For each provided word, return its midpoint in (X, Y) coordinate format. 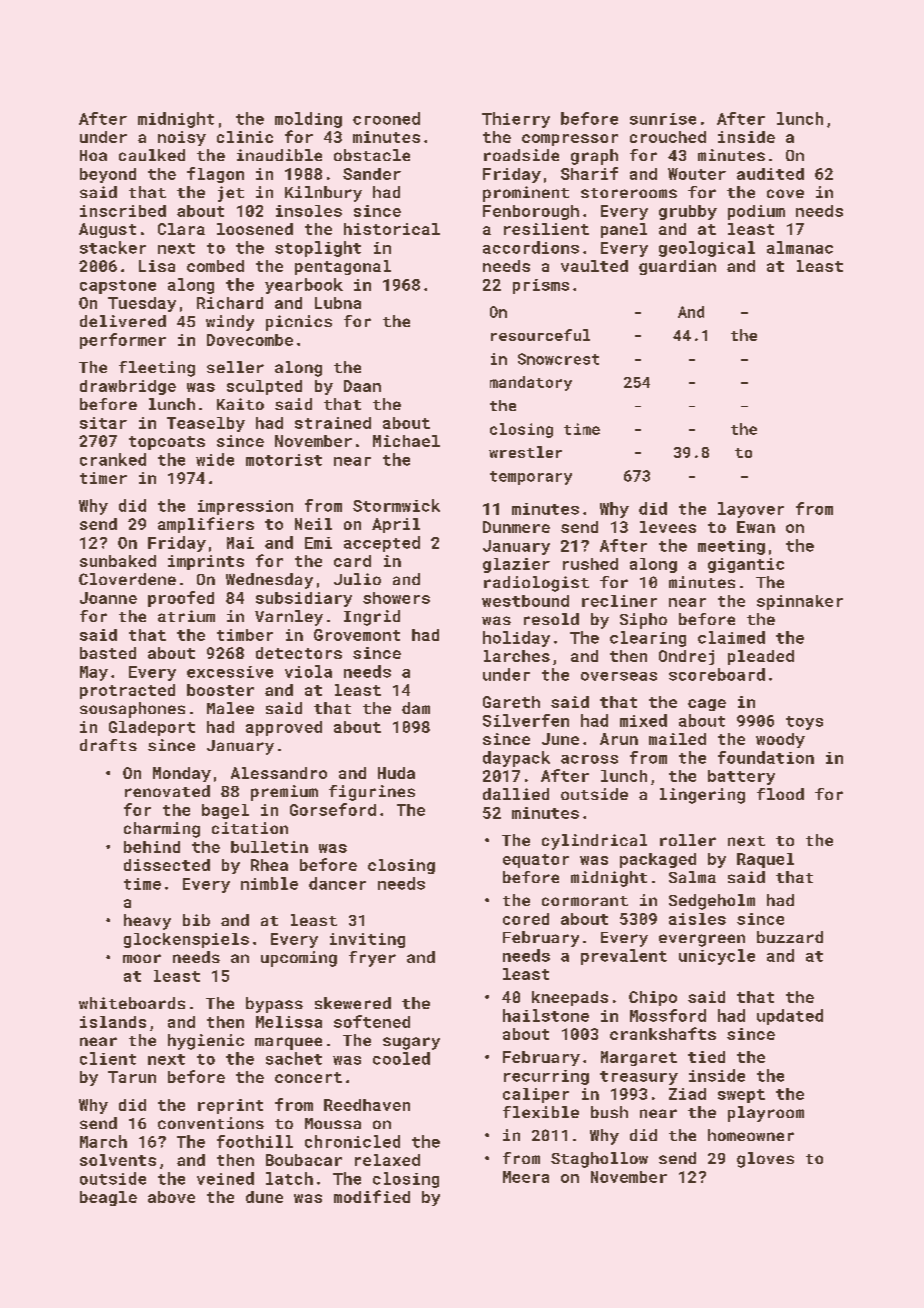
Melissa (289, 1022)
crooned (386, 118)
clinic (245, 137)
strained (333, 423)
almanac (800, 247)
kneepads (570, 998)
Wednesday (269, 581)
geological (707, 249)
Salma (692, 877)
